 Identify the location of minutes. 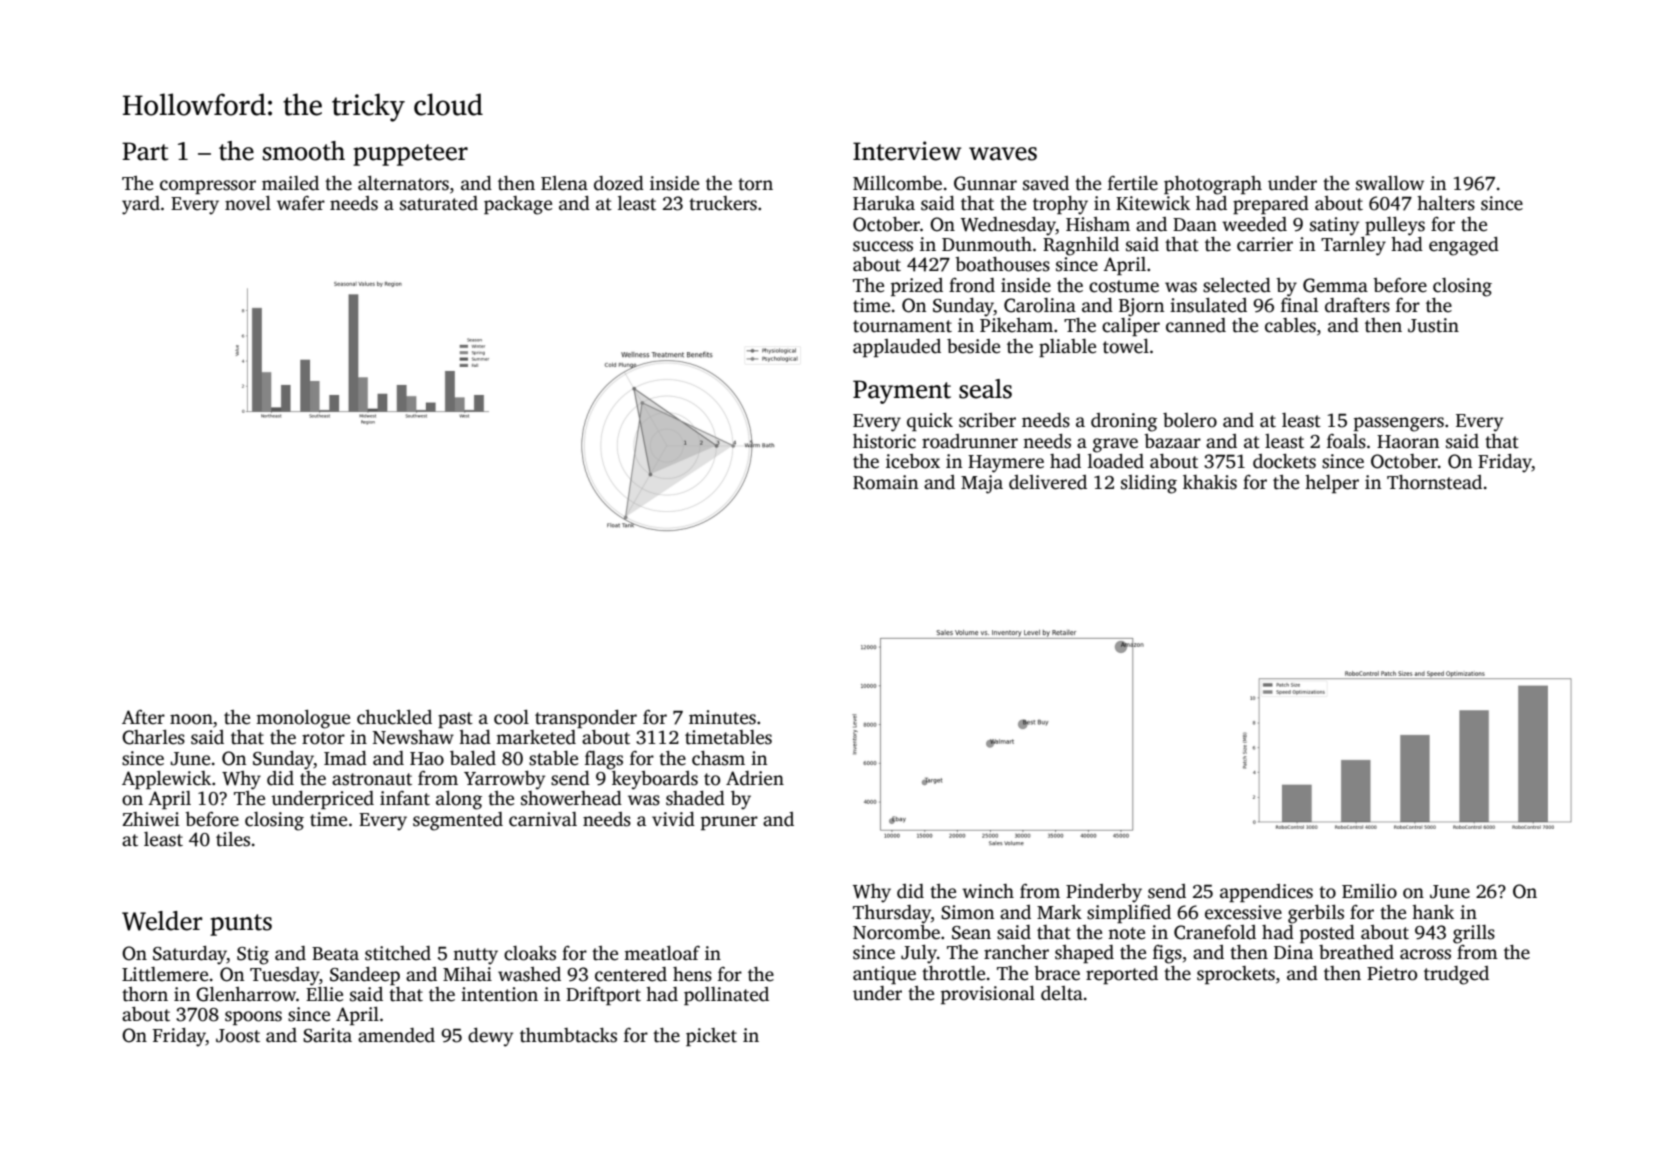
(722, 717).
